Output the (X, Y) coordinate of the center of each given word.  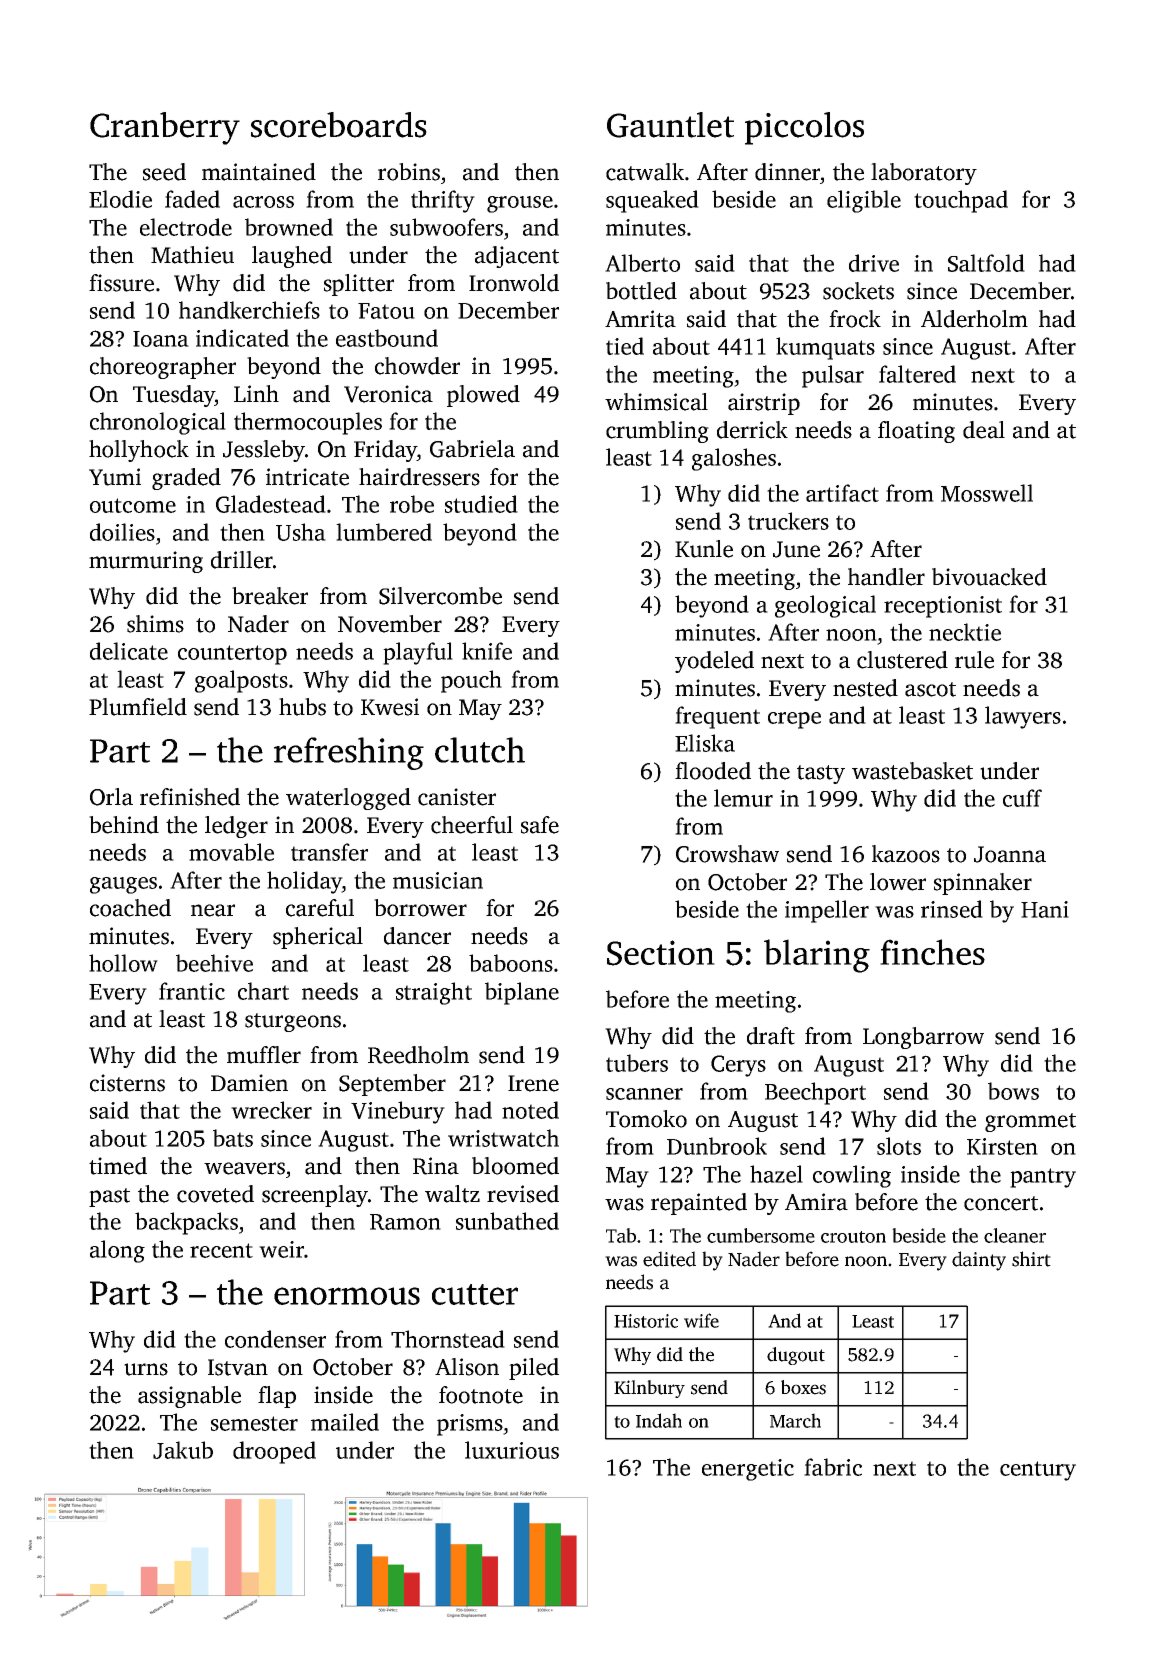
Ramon (405, 1222)
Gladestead (271, 504)
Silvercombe (440, 596)
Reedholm (418, 1055)
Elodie (120, 199)
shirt (1031, 1259)
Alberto (642, 263)
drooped (274, 1452)
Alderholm (974, 319)
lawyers (1023, 717)
